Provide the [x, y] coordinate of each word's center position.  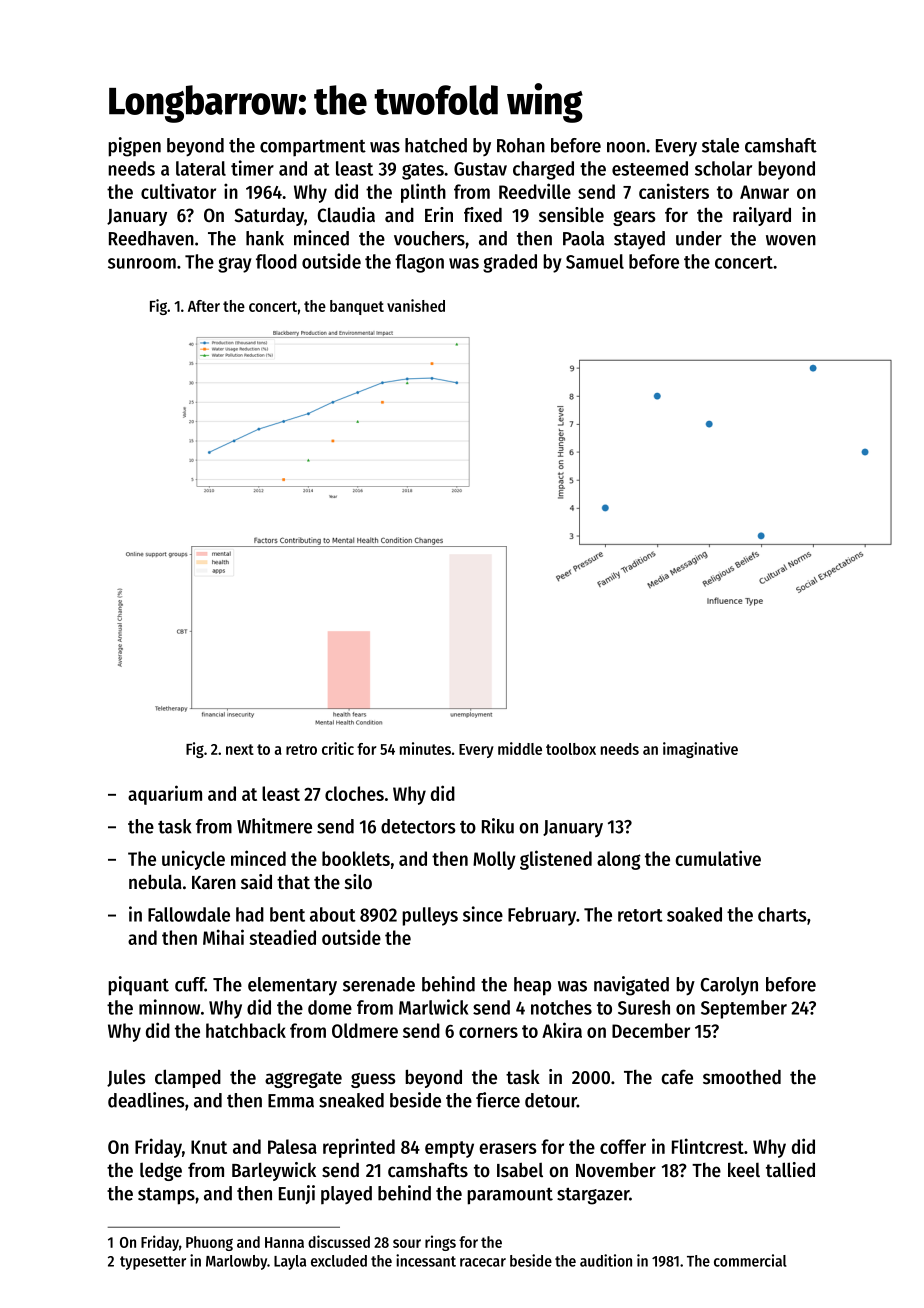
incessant [426, 1260]
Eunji [297, 1194]
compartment [313, 148]
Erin [439, 214]
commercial [750, 1260]
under [699, 238]
